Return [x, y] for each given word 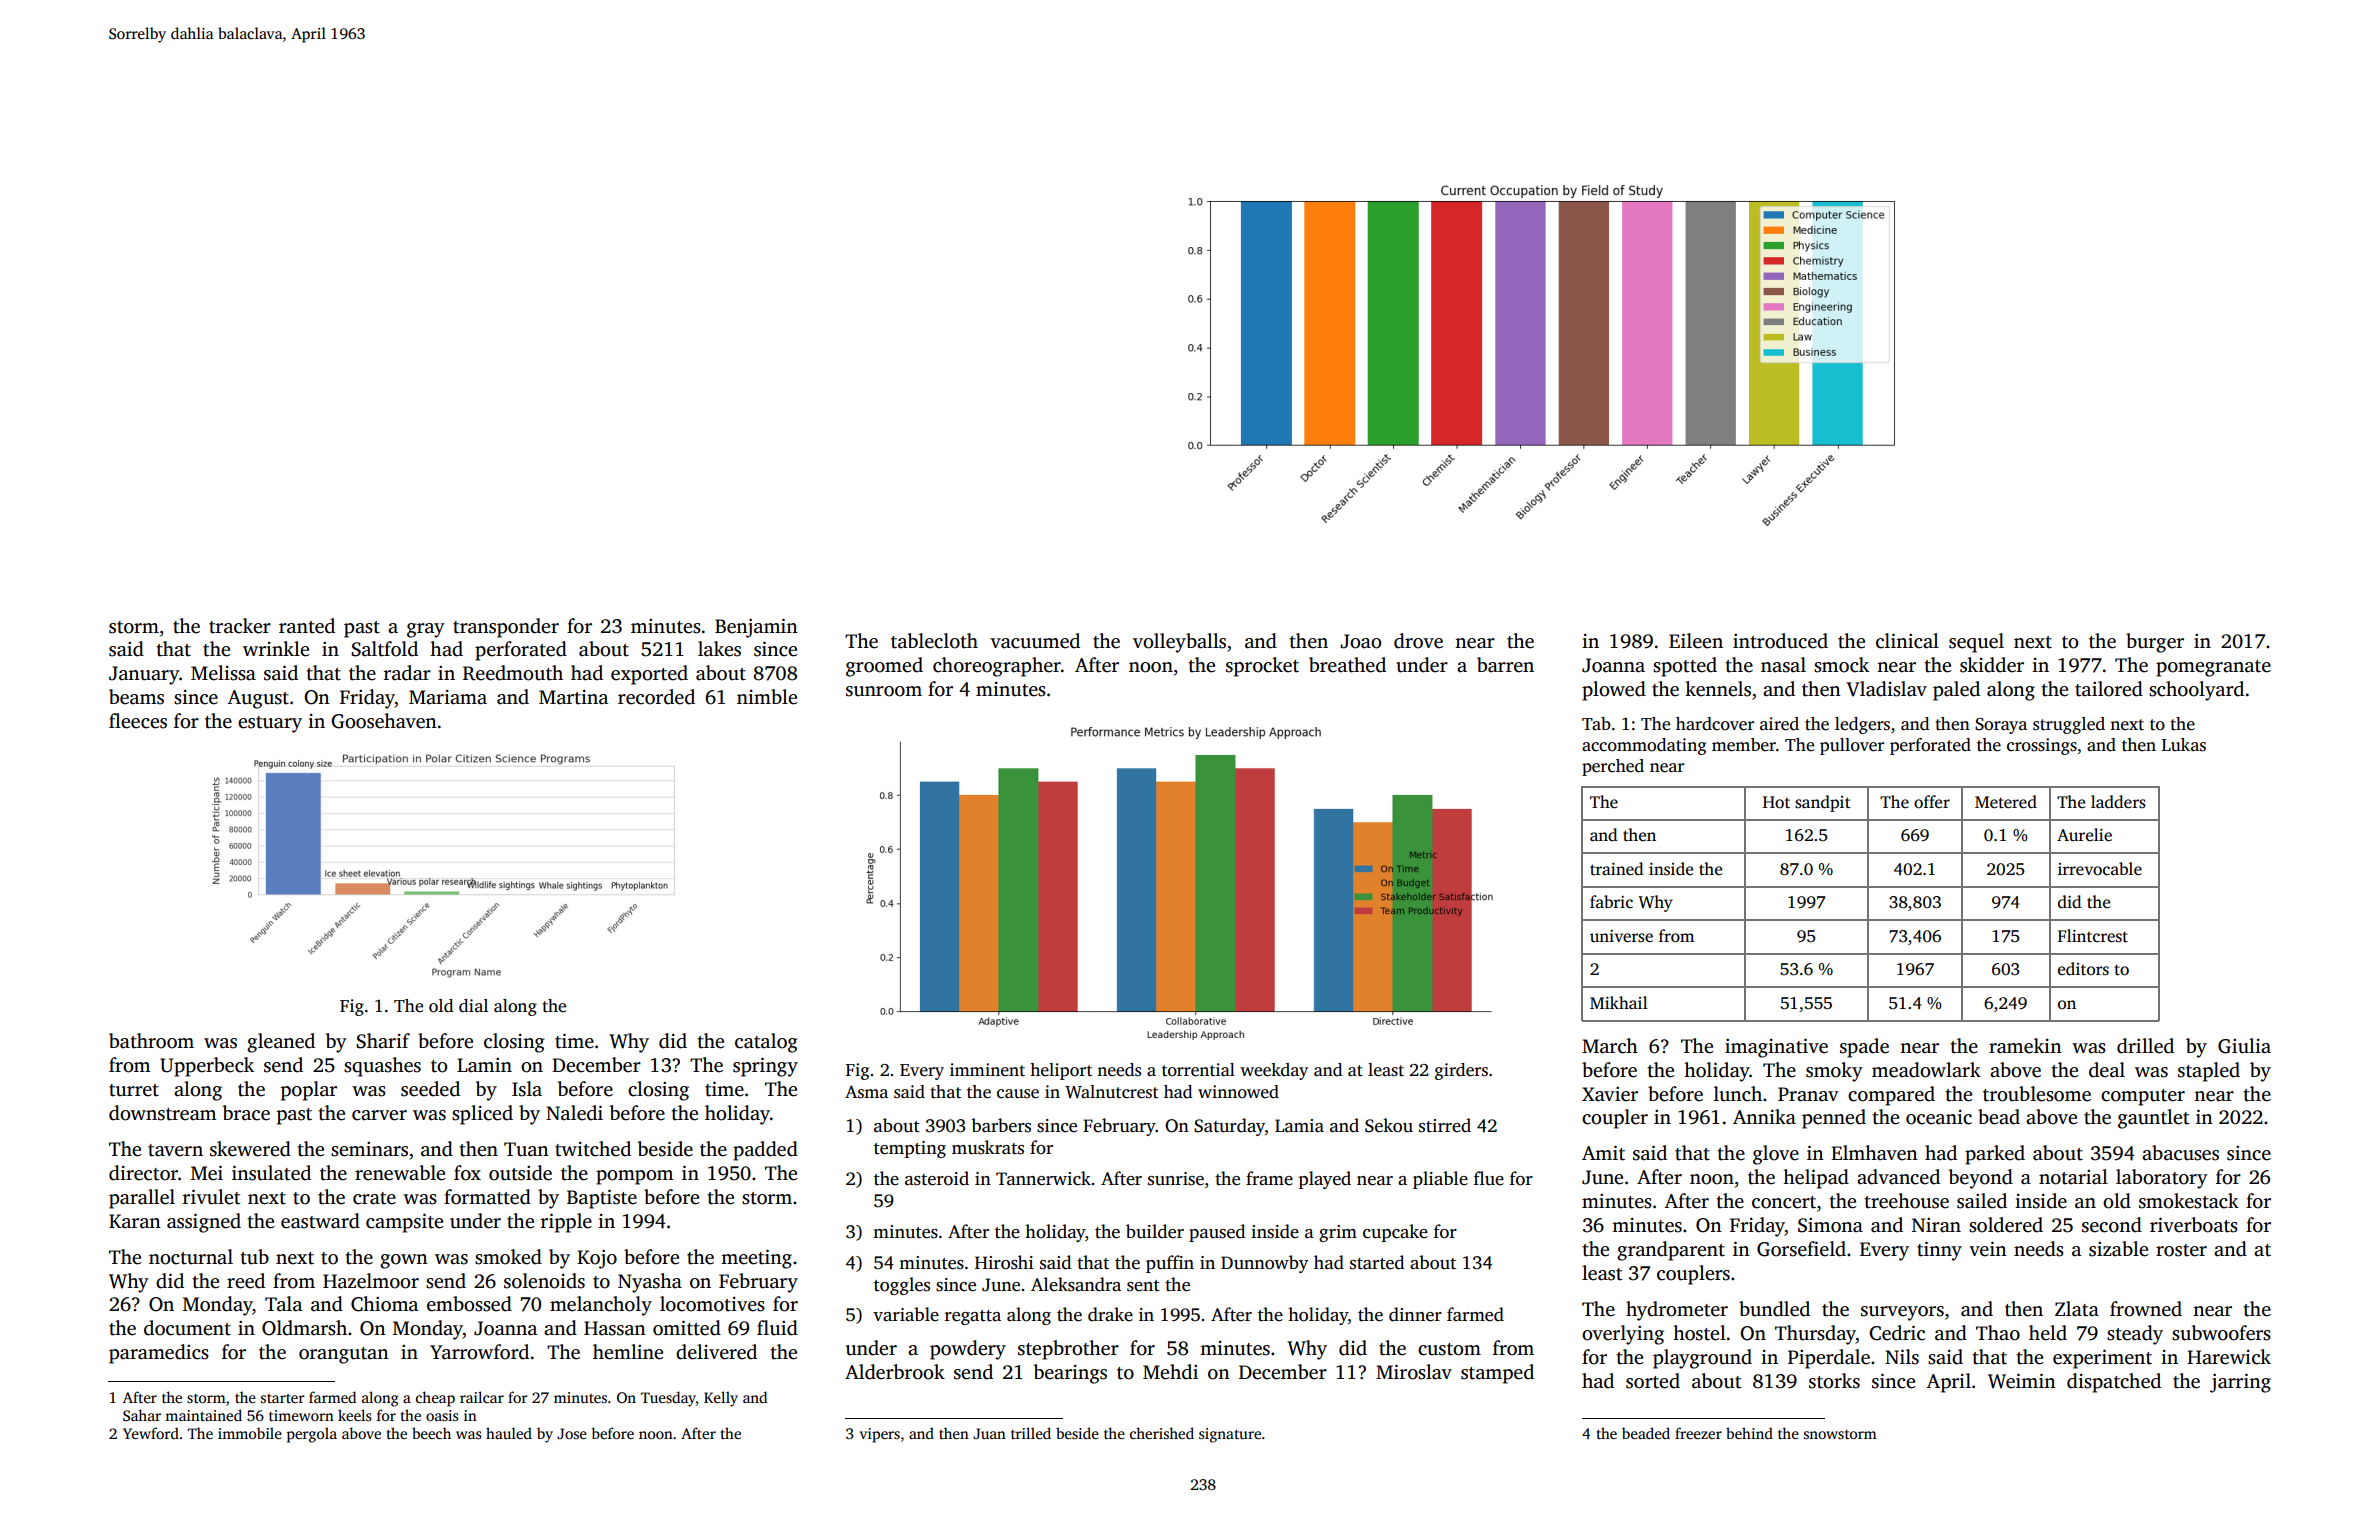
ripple [566, 1223]
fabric [1611, 901]
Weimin [2022, 1381]
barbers [1001, 1125]
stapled [2209, 1072]
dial [473, 1006]
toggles [902, 1286]
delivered [716, 1352]
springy [765, 1067]
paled [1956, 691]
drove [1418, 641]
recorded [656, 697]
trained [1616, 869]
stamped [1497, 1374]
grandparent [1671, 1251]
